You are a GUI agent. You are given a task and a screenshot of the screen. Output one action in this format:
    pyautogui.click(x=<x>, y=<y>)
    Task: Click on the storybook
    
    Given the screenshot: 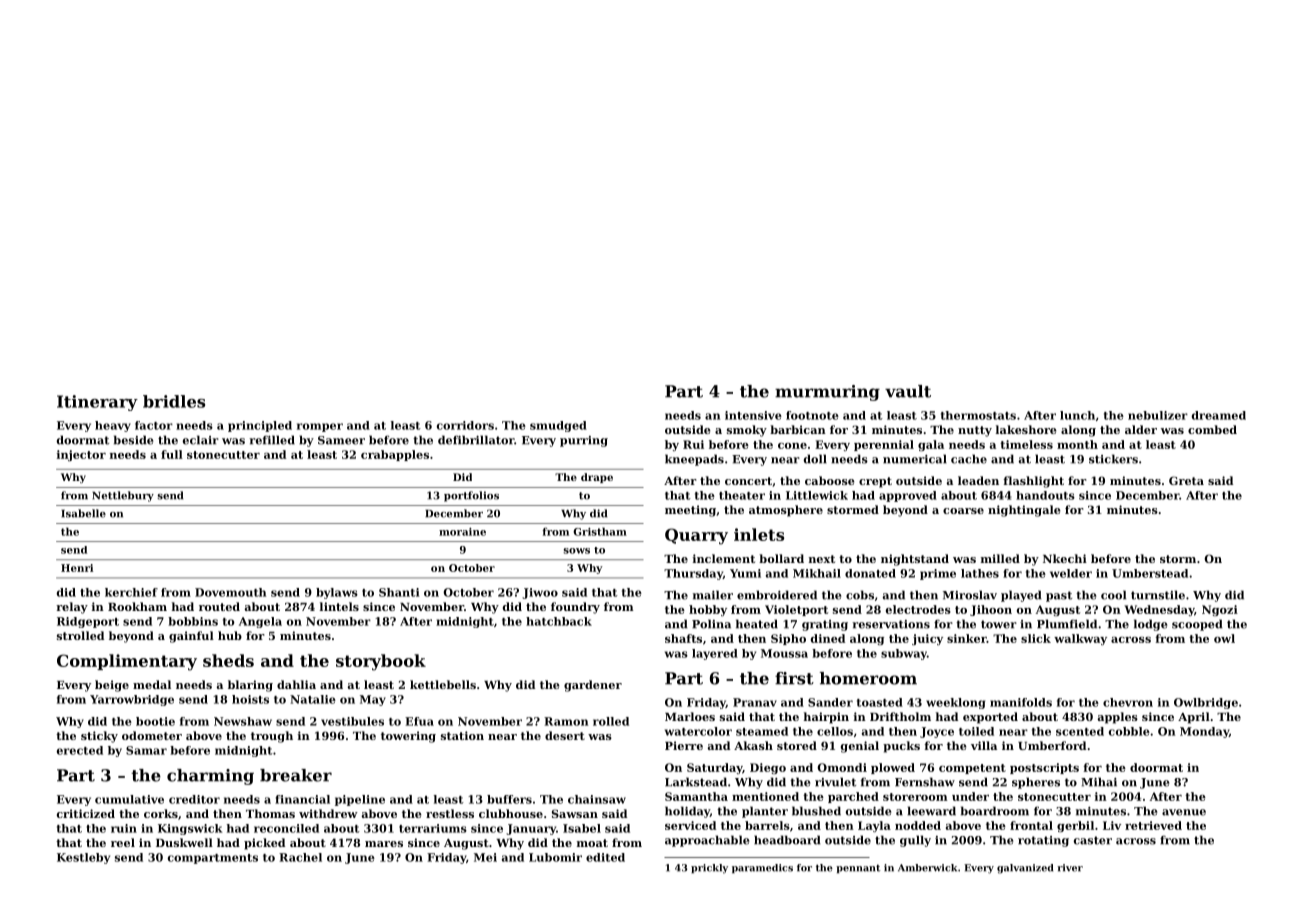 What is the action you would take?
    pyautogui.click(x=381, y=662)
